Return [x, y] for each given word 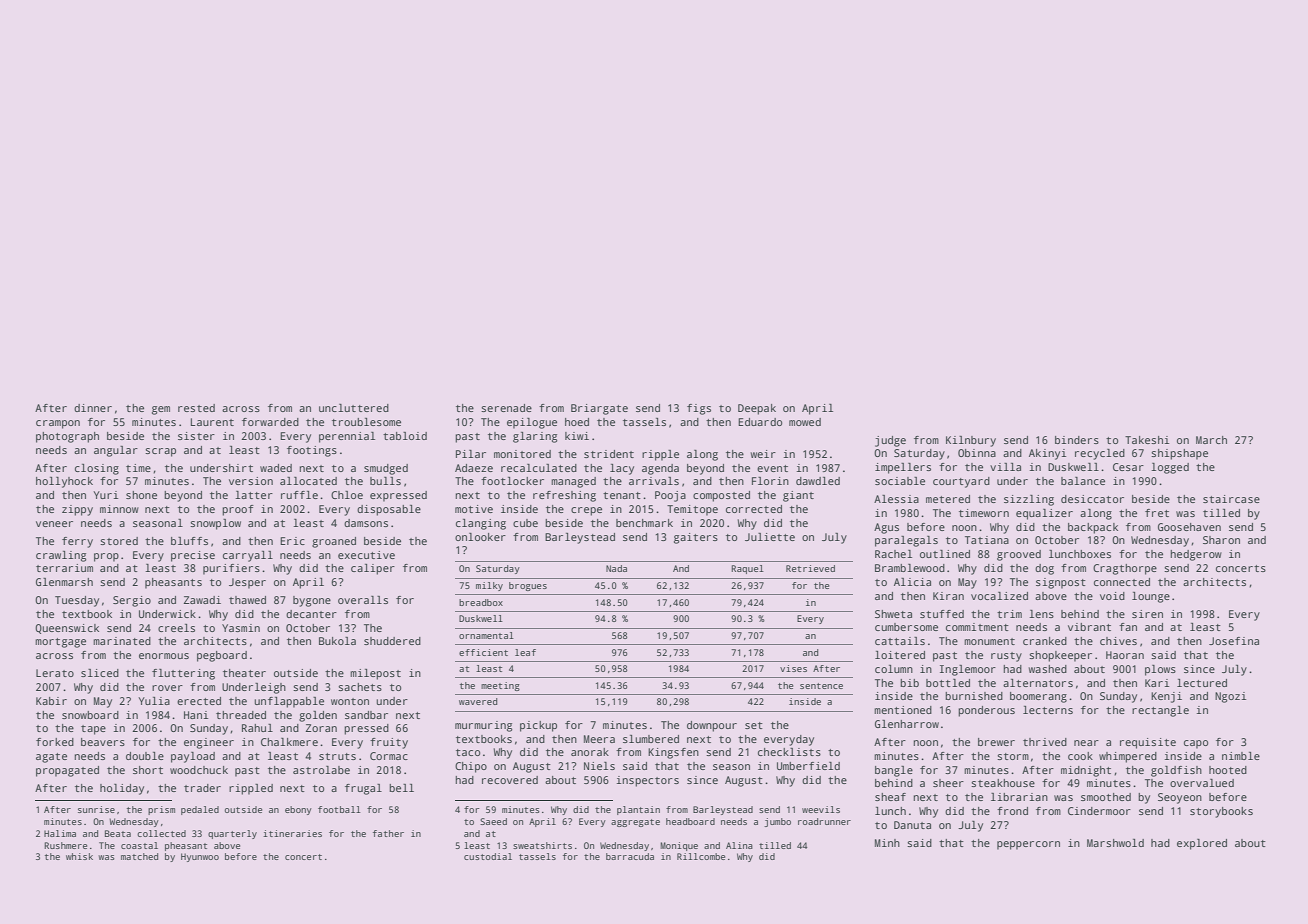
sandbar [366, 715]
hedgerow [1196, 555]
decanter [311, 614]
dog [1044, 569]
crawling [61, 556]
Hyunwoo [200, 857]
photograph [67, 437]
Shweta [893, 614]
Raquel [748, 569]
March [1211, 440]
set [754, 725]
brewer [996, 742]
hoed [577, 422]
